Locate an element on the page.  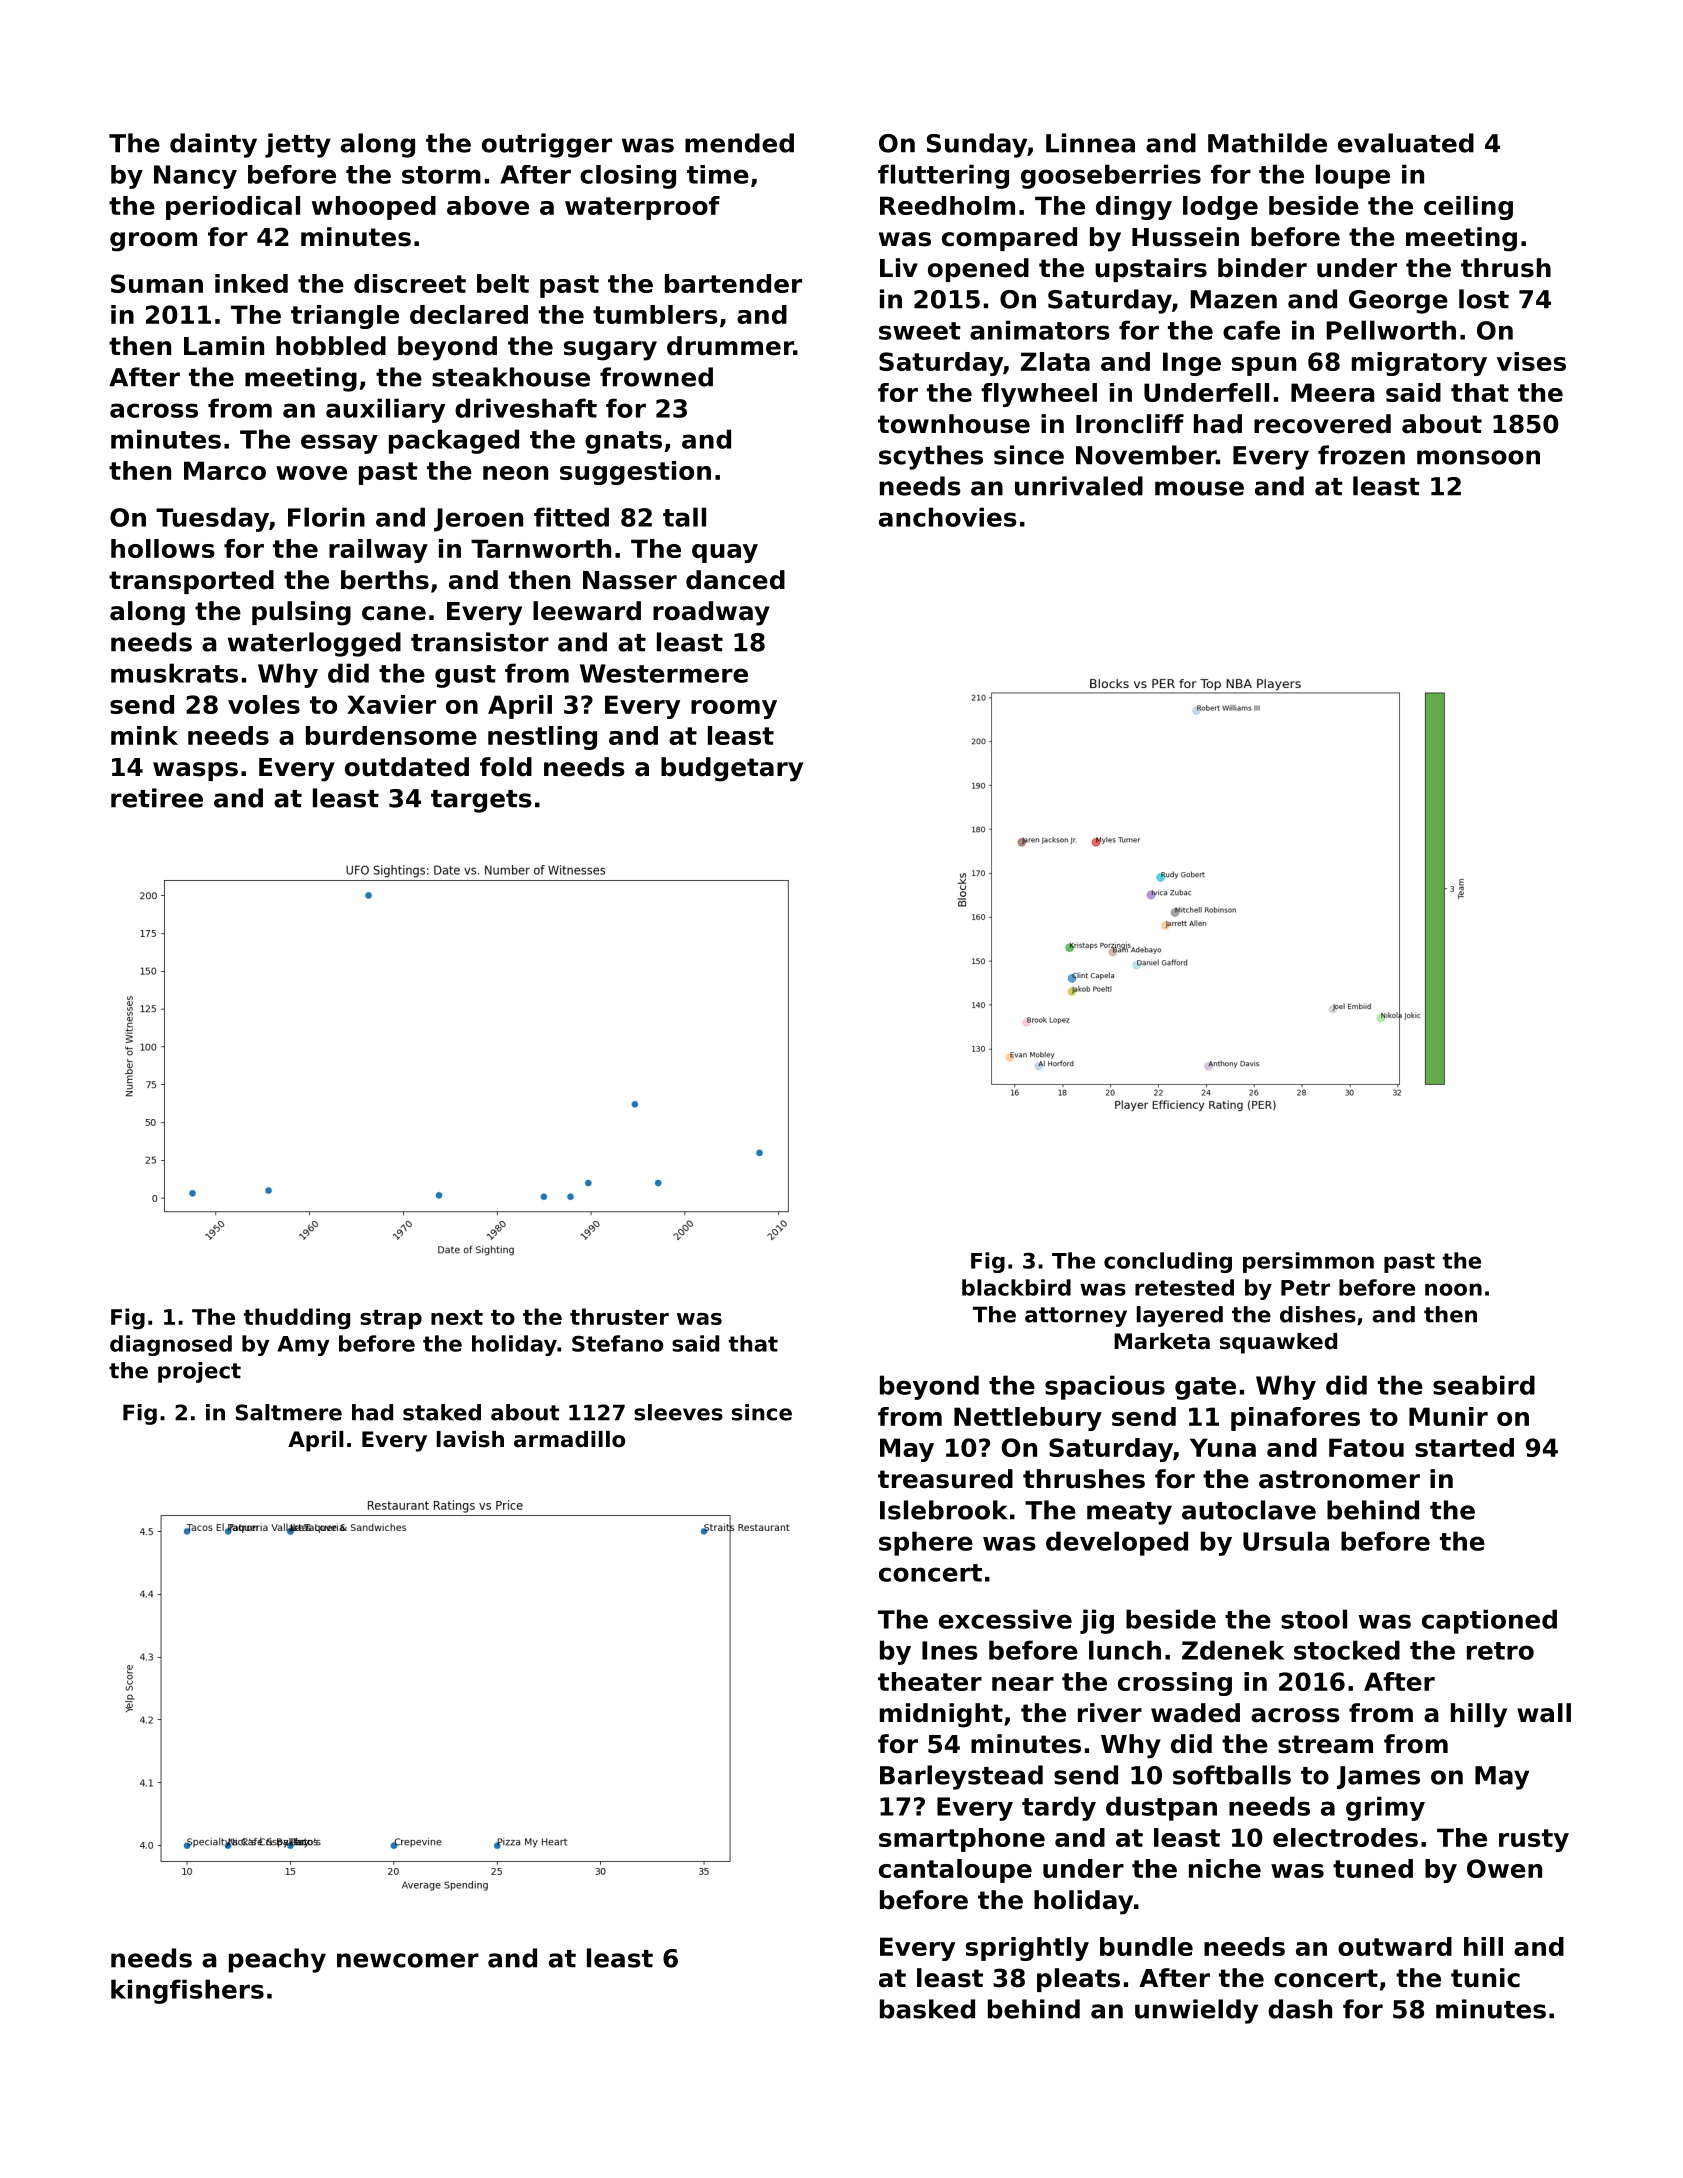
Linnea is located at coordinates (1090, 143).
